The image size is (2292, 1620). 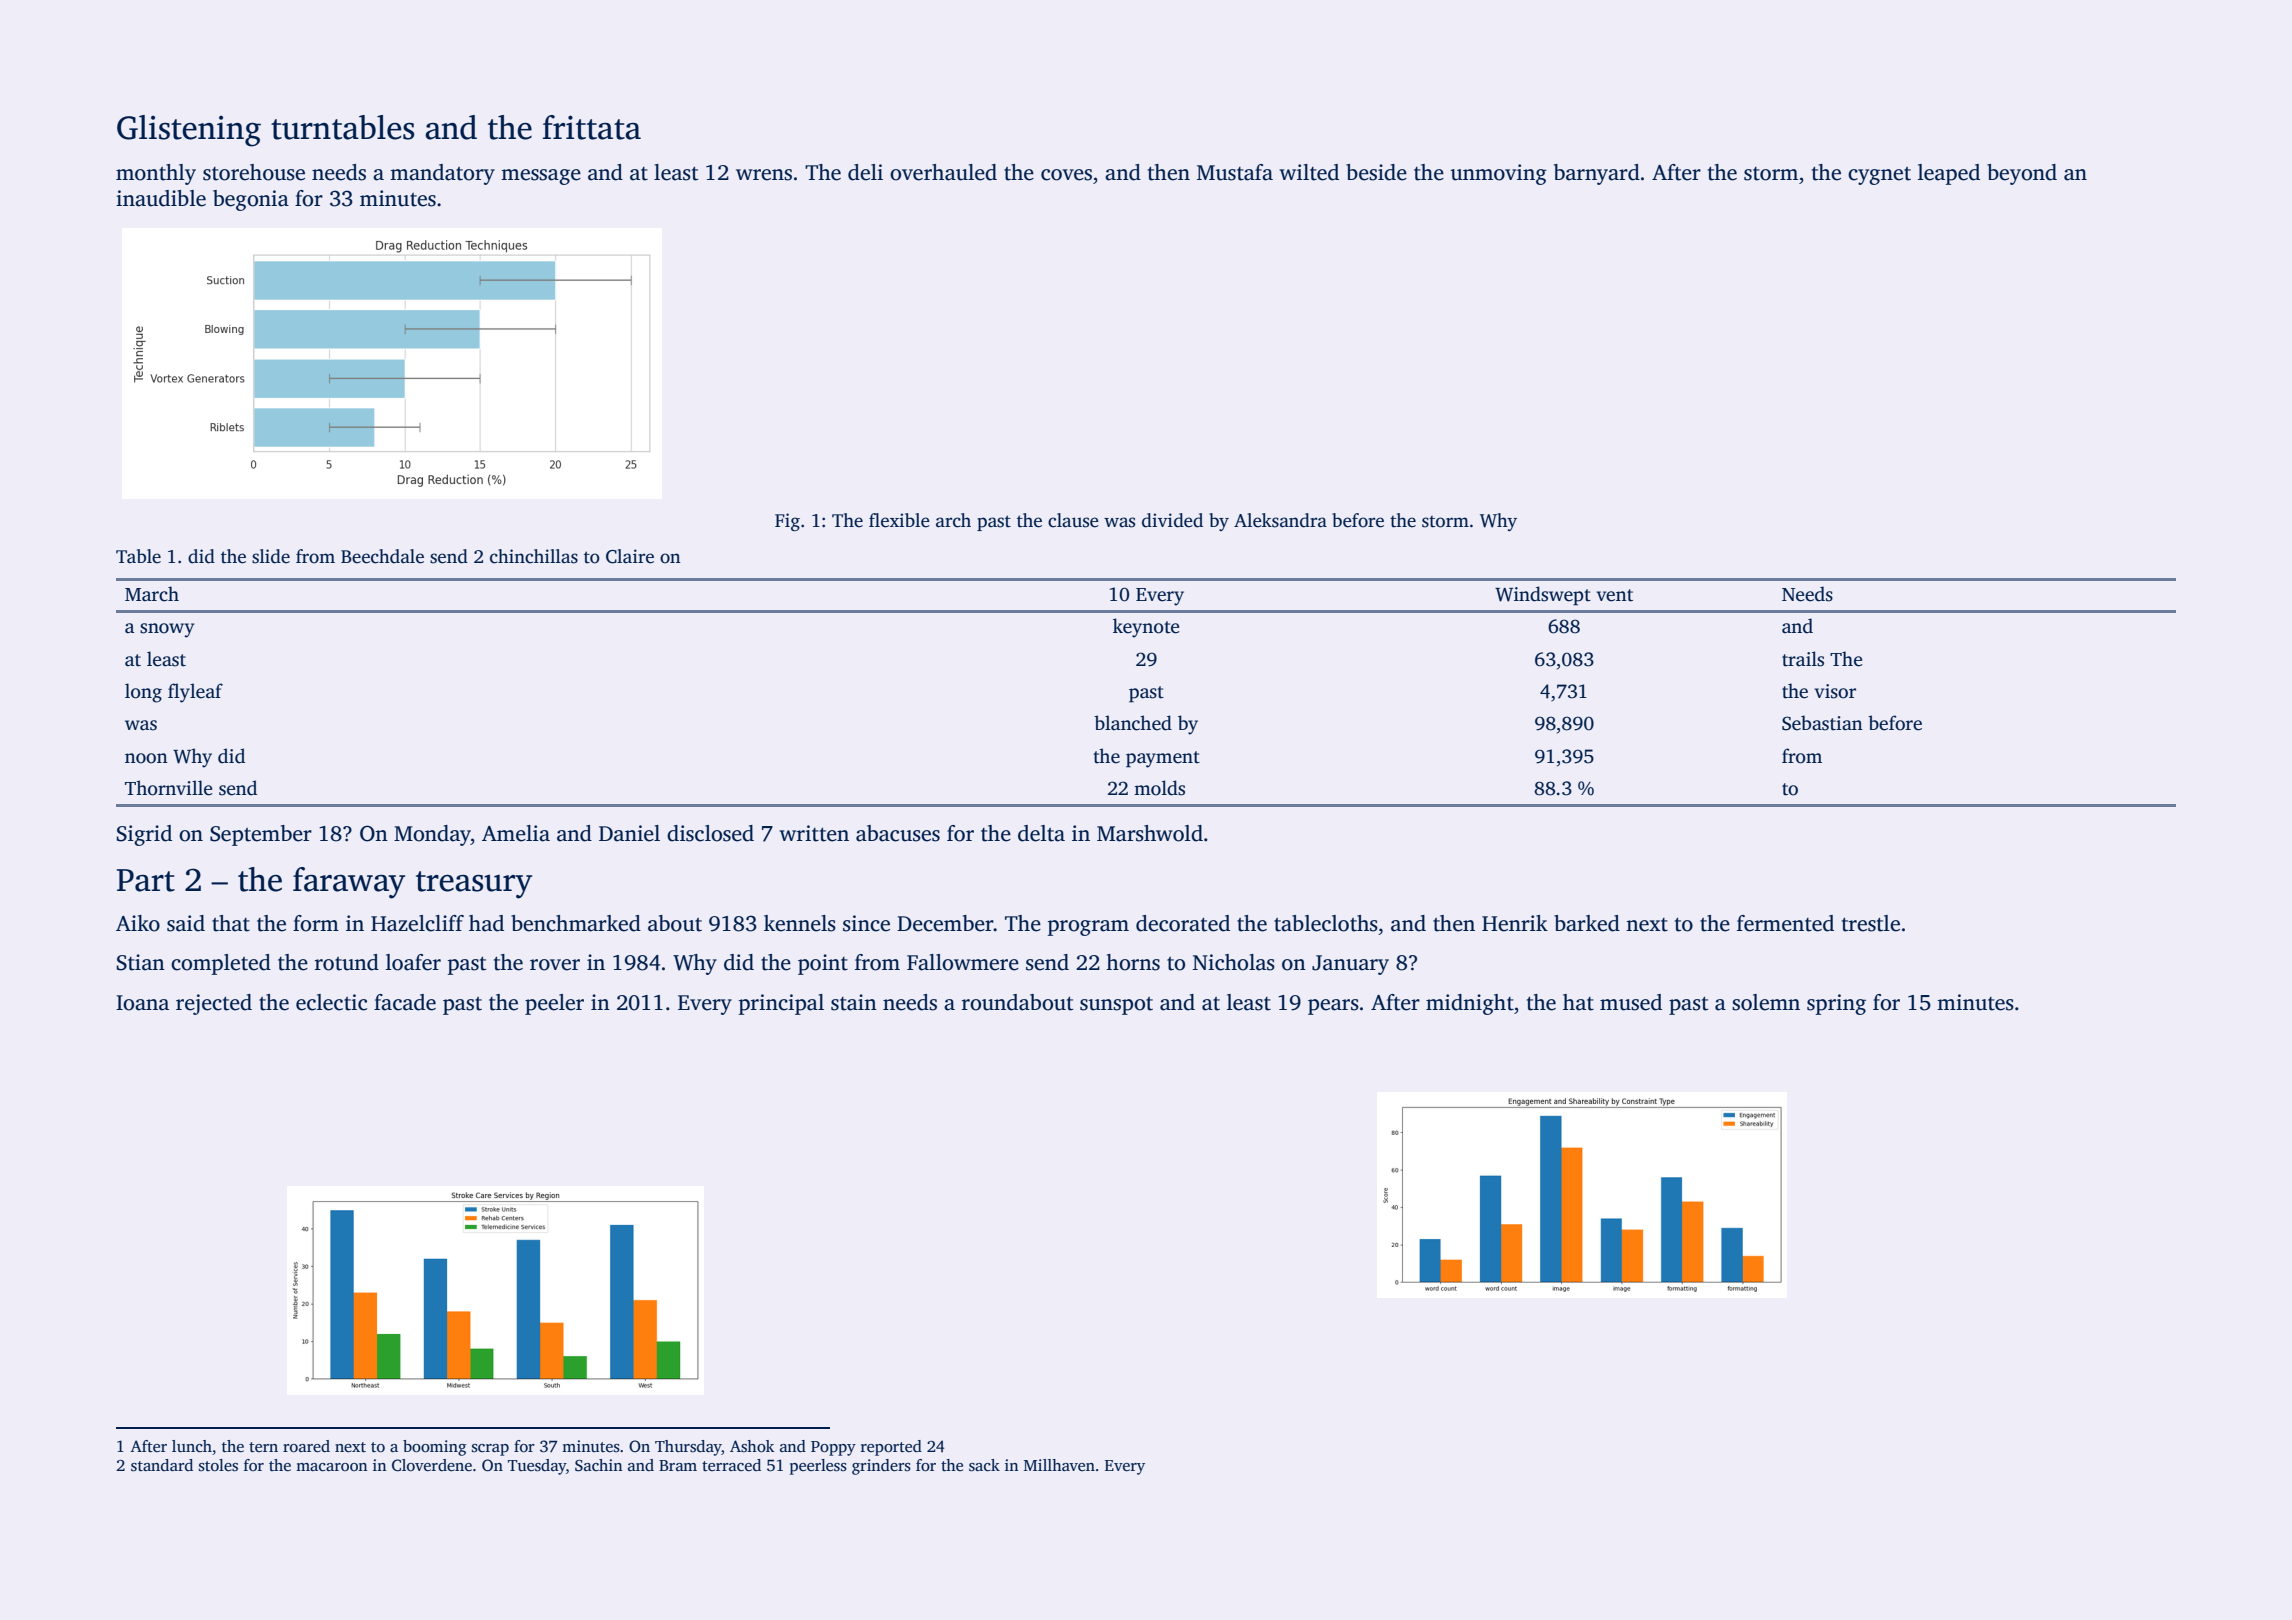 I want to click on reported, so click(x=891, y=1448).
